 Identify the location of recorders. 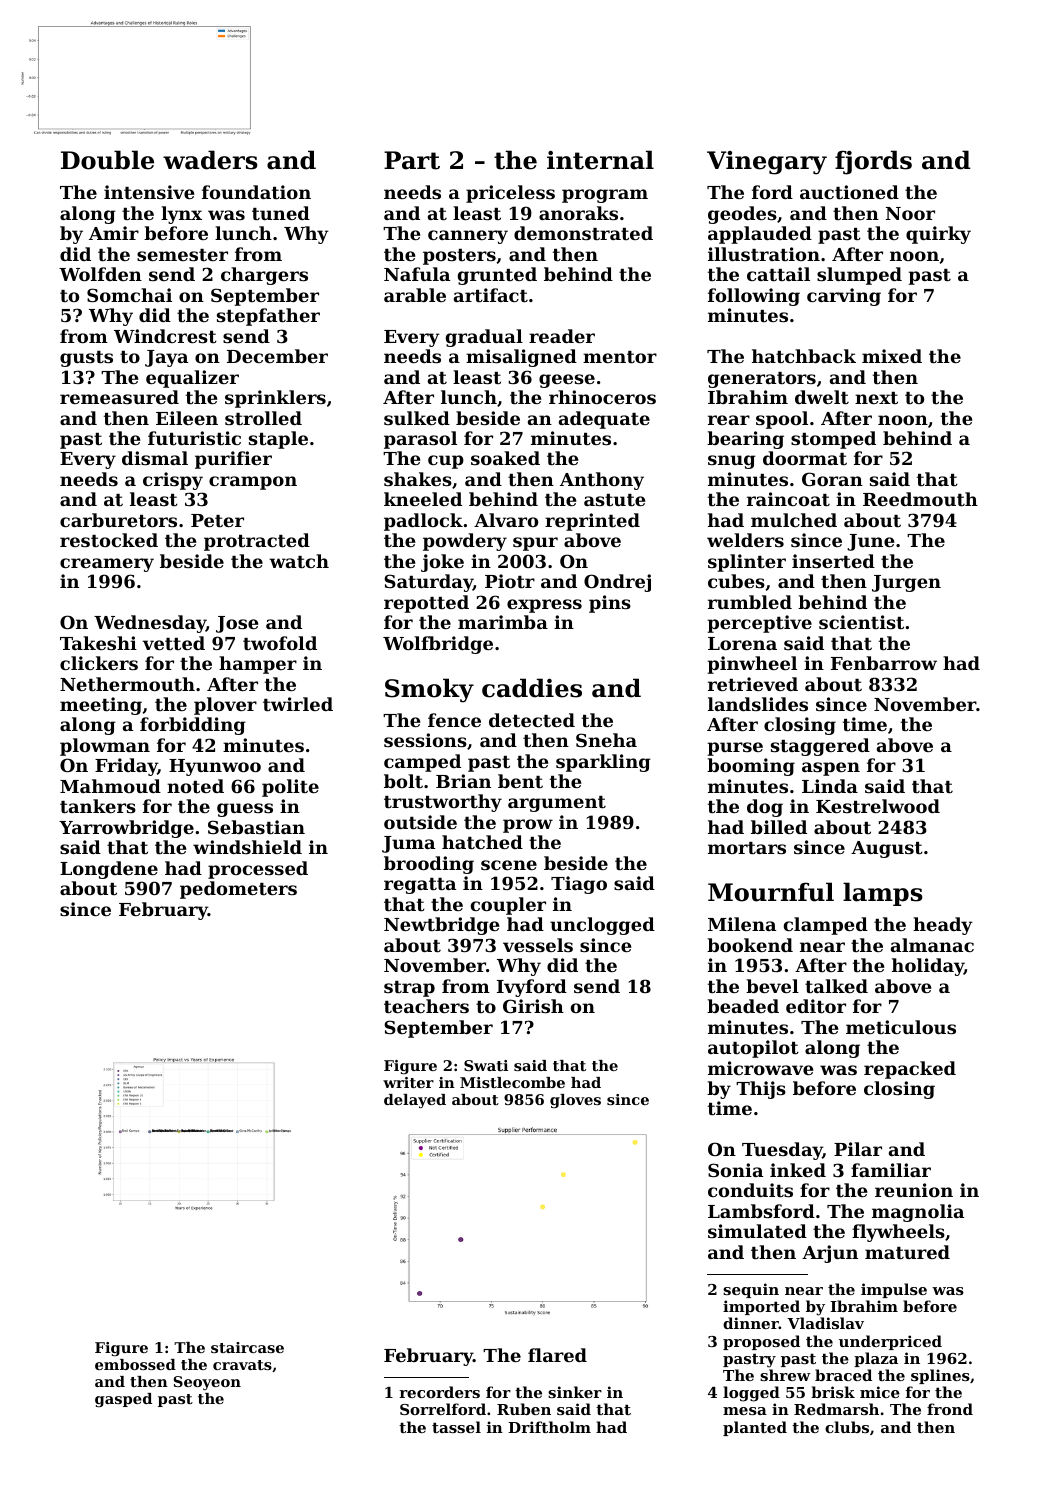
(439, 1392).
